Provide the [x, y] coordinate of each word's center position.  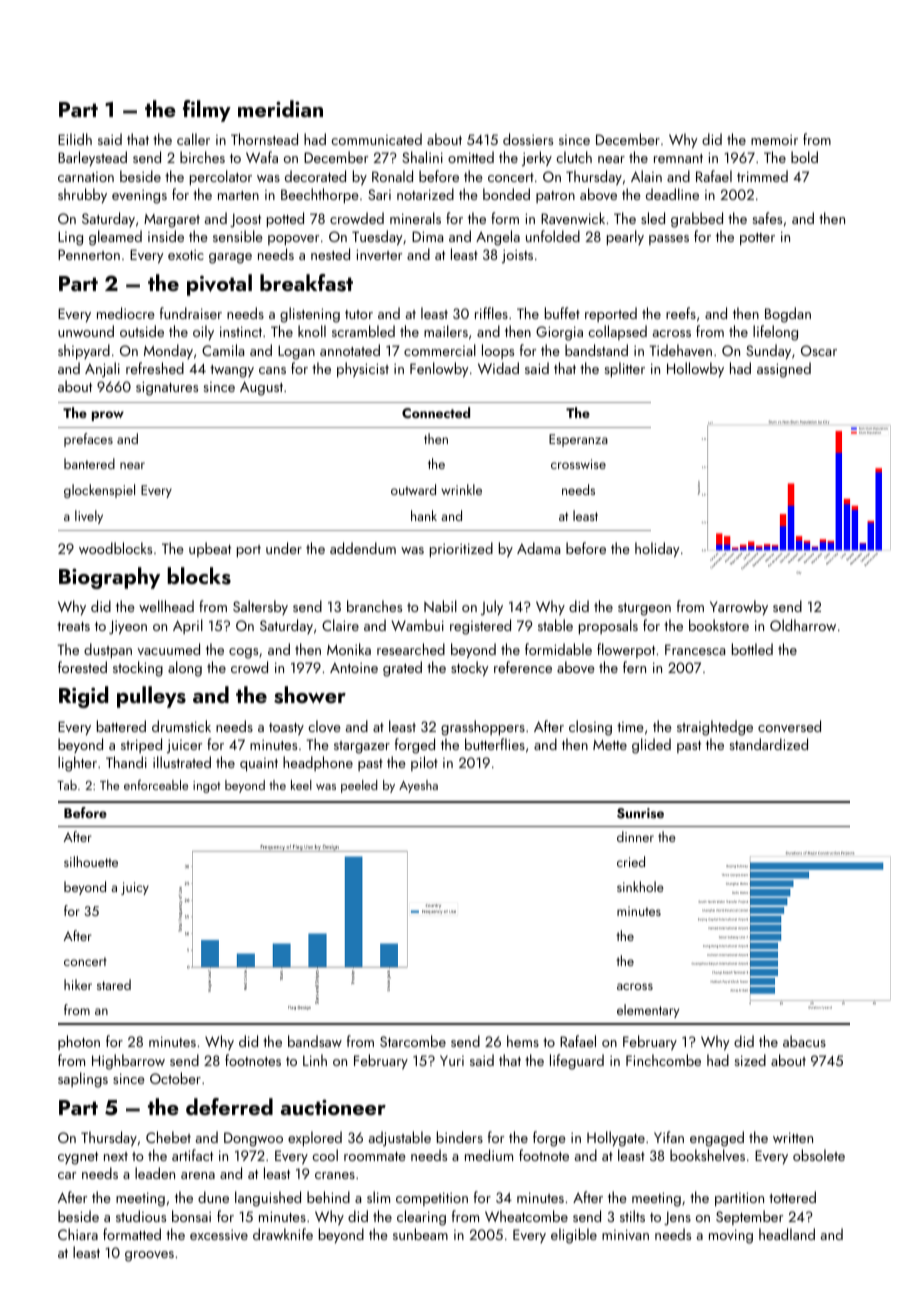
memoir [774, 139]
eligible [574, 1236]
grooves [149, 1256]
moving [731, 1236]
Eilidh [75, 139]
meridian [280, 108]
